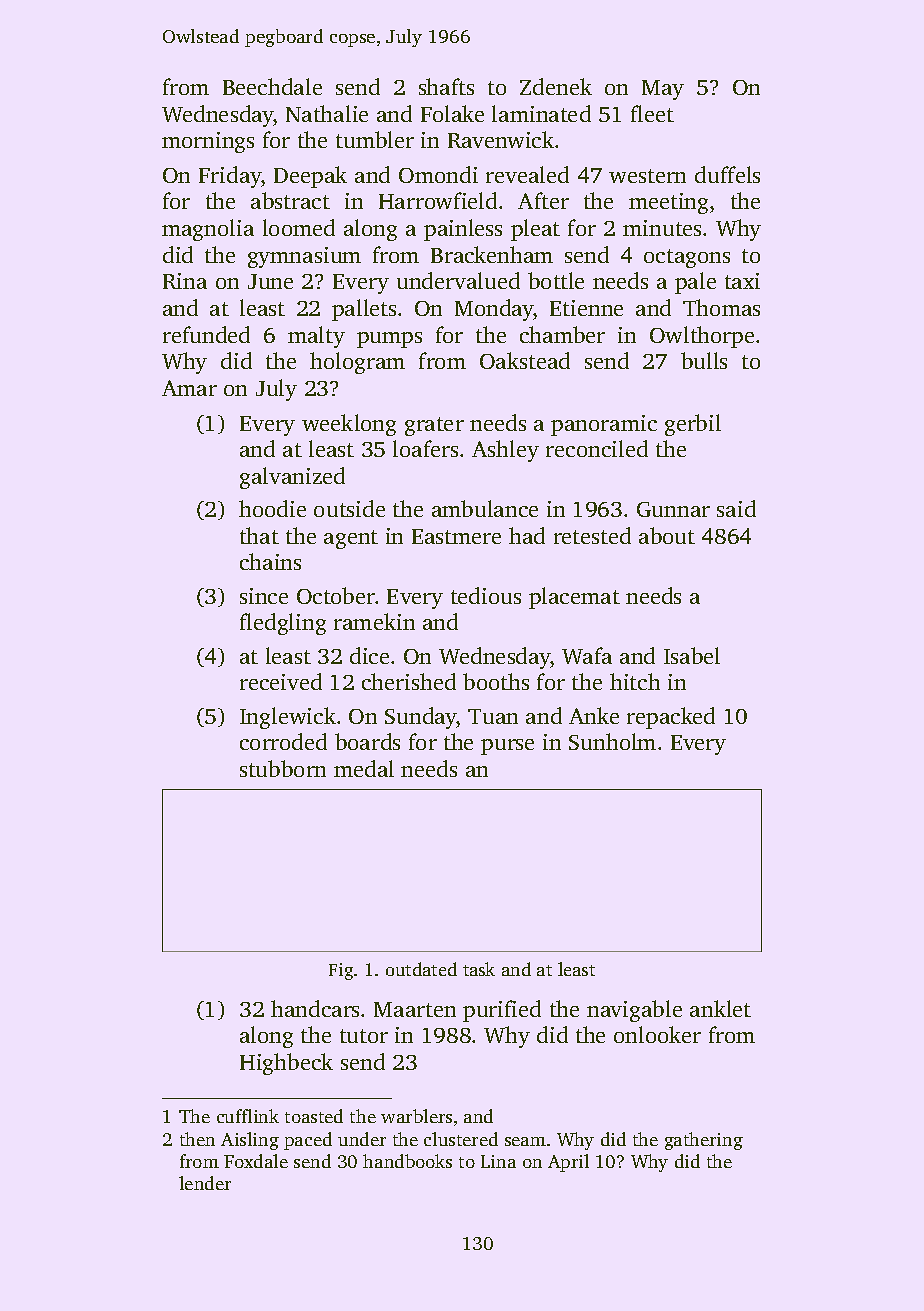 The image size is (924, 1311). Describe the element at coordinates (663, 90) in the screenshot. I see `May` at that location.
